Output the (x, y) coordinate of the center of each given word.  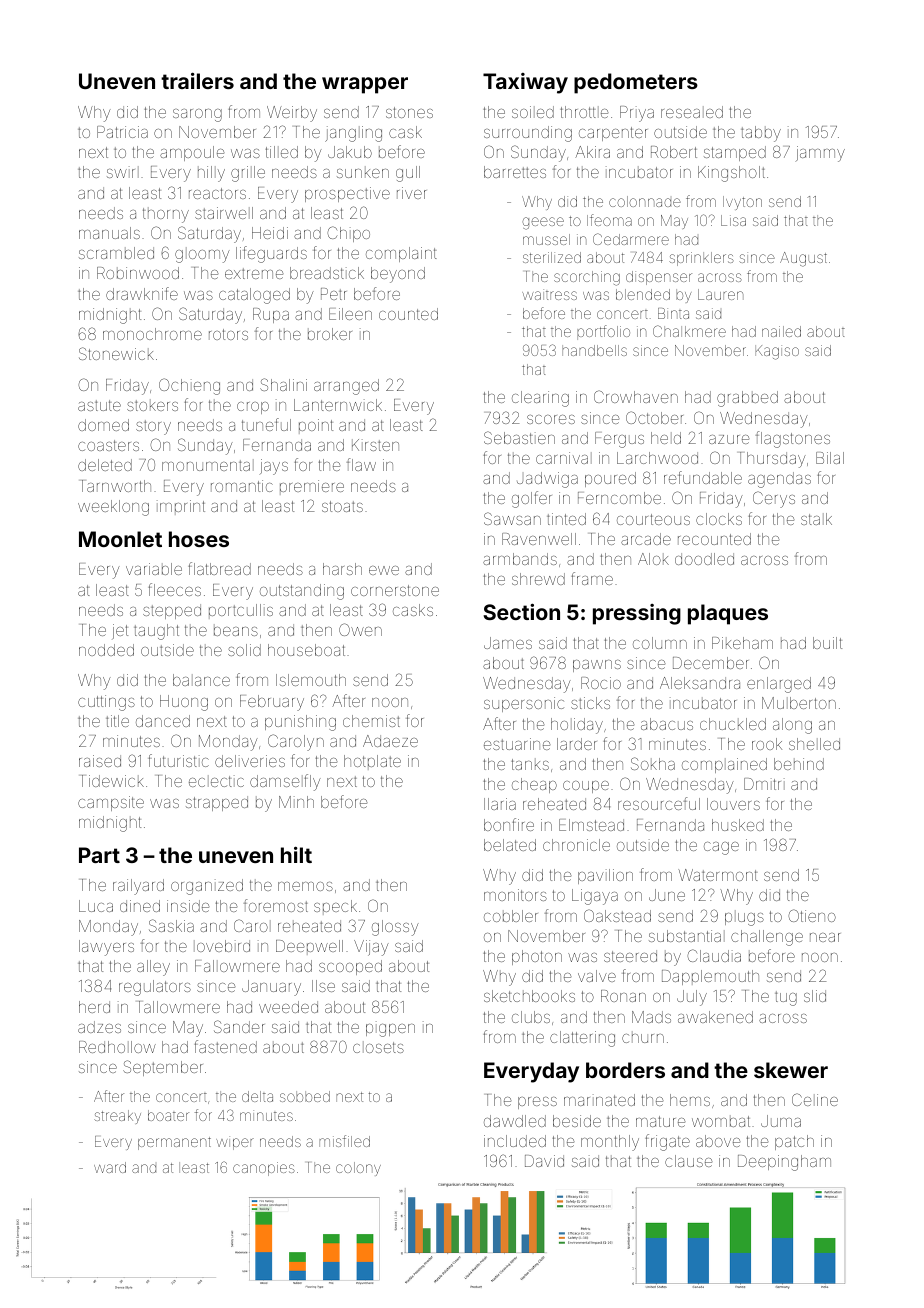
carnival (564, 458)
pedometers (636, 83)
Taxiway (525, 83)
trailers (197, 80)
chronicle (576, 845)
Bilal (830, 458)
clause (689, 1161)
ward (110, 1167)
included (515, 1141)
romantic (242, 486)
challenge (767, 938)
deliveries (250, 761)
